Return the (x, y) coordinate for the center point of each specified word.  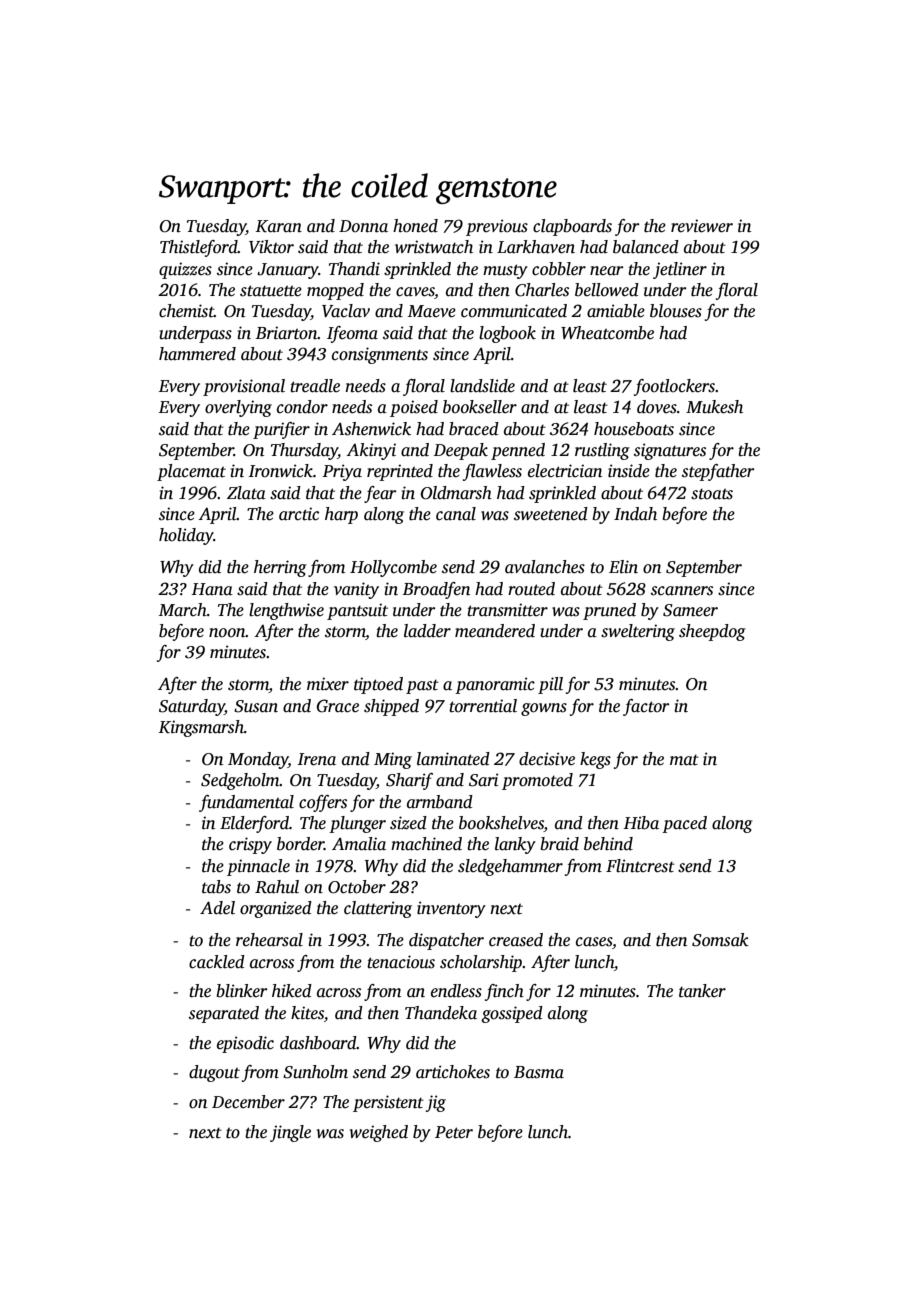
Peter (454, 1132)
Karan (279, 226)
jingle (290, 1133)
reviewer (702, 226)
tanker (702, 991)
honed (415, 226)
